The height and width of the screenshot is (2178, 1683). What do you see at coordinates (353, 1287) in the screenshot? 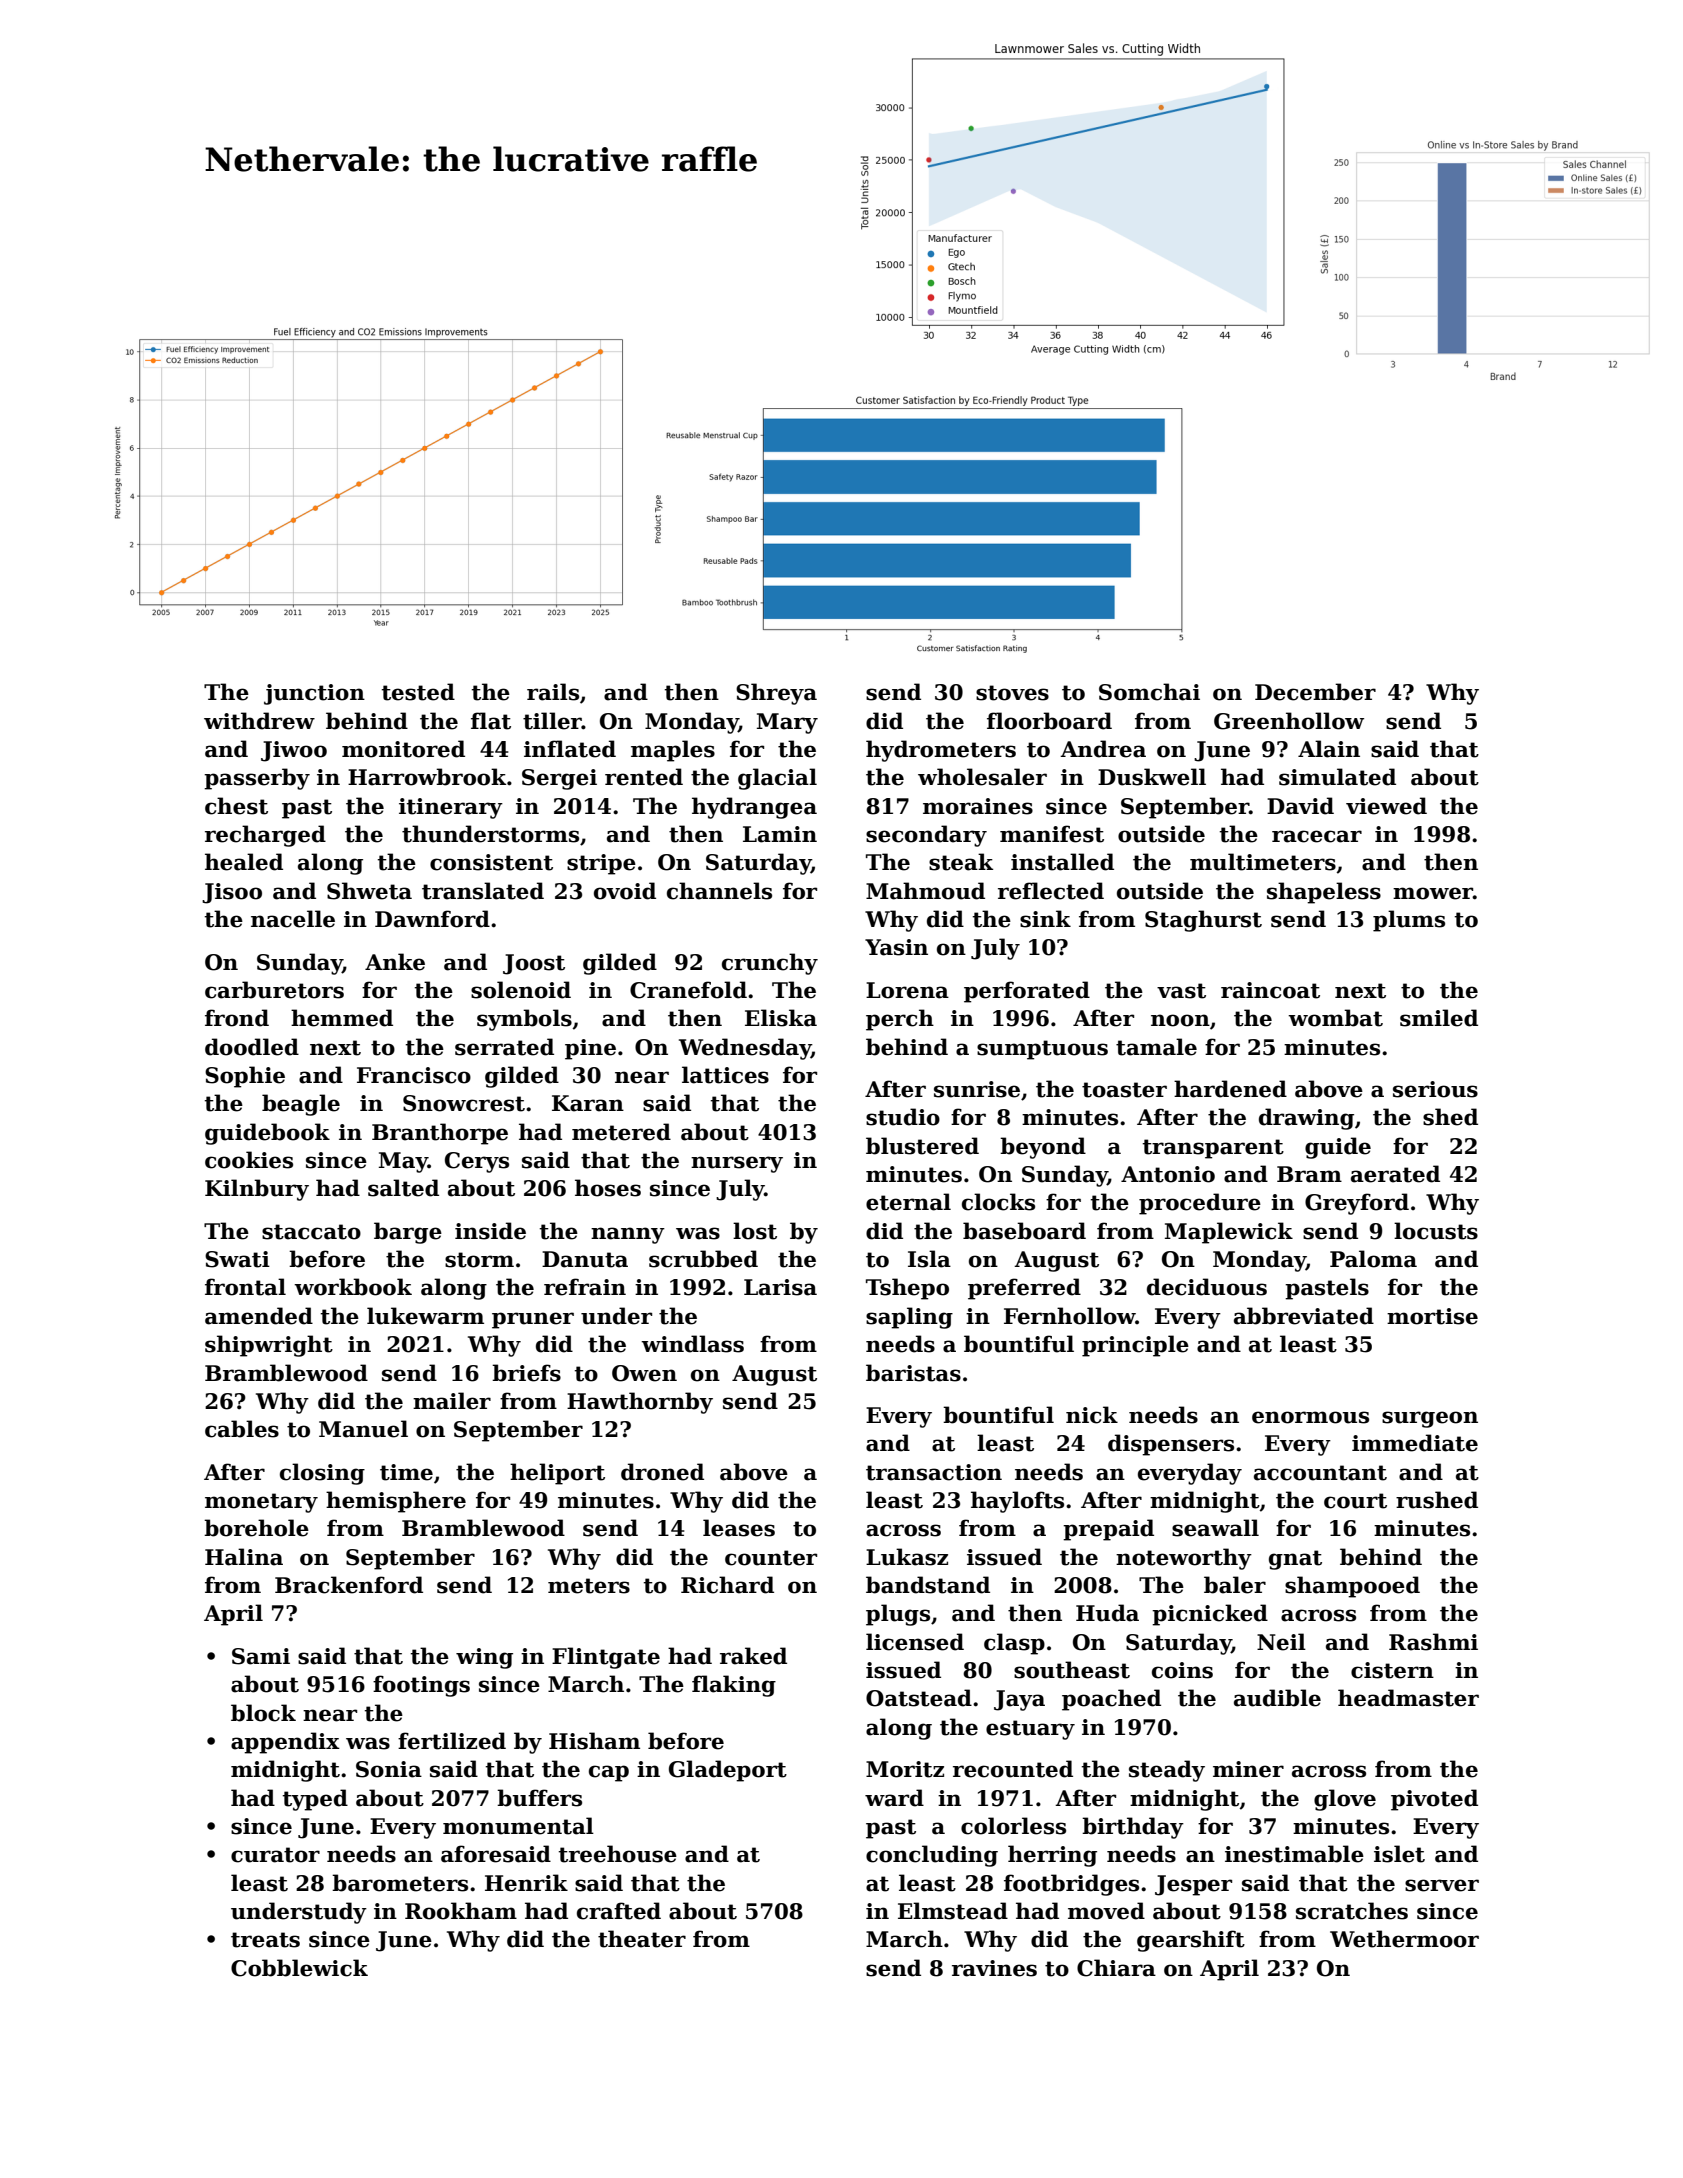
I see `workbook` at bounding box center [353, 1287].
